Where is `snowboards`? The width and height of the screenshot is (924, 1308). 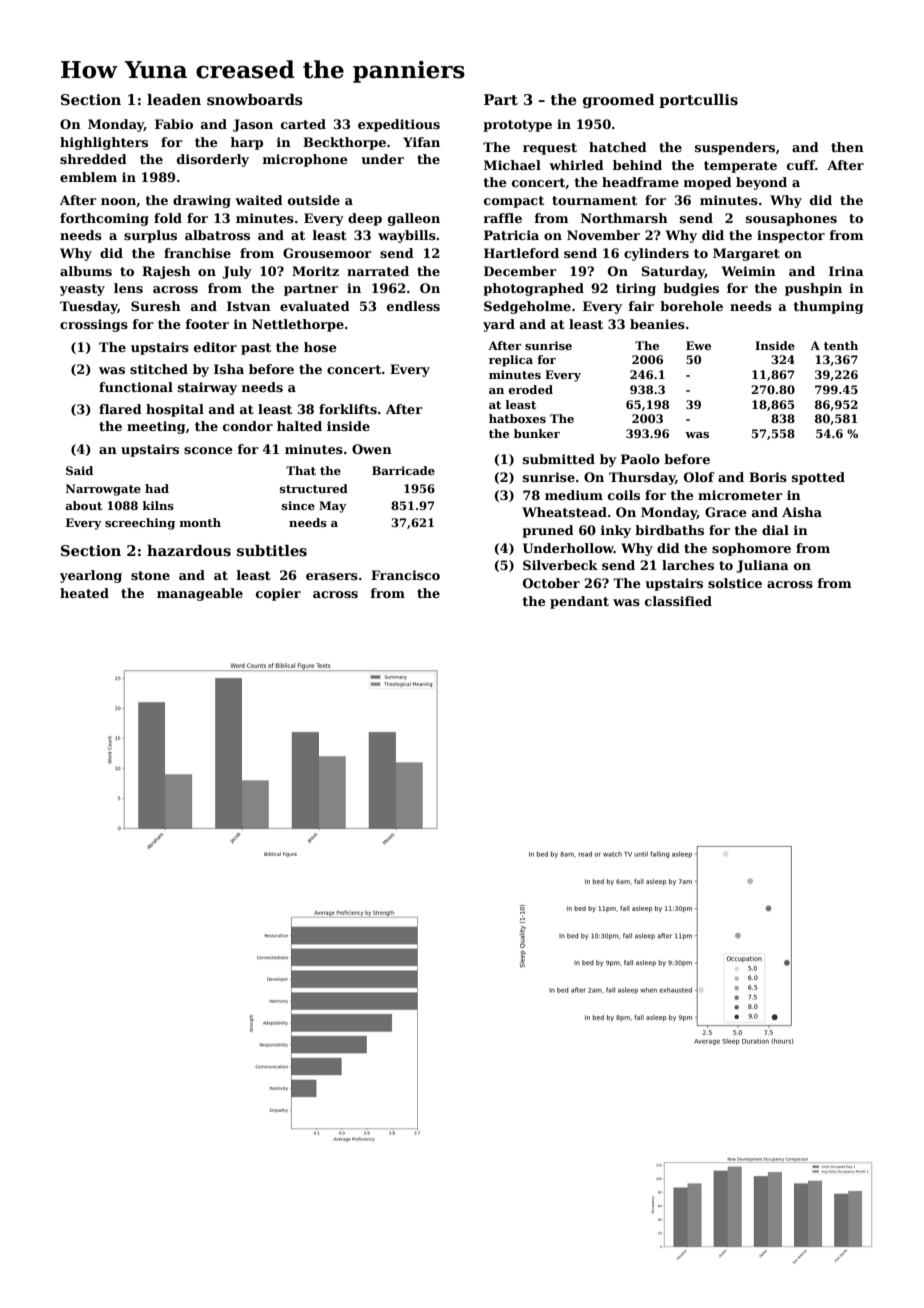 snowboards is located at coordinates (255, 100).
